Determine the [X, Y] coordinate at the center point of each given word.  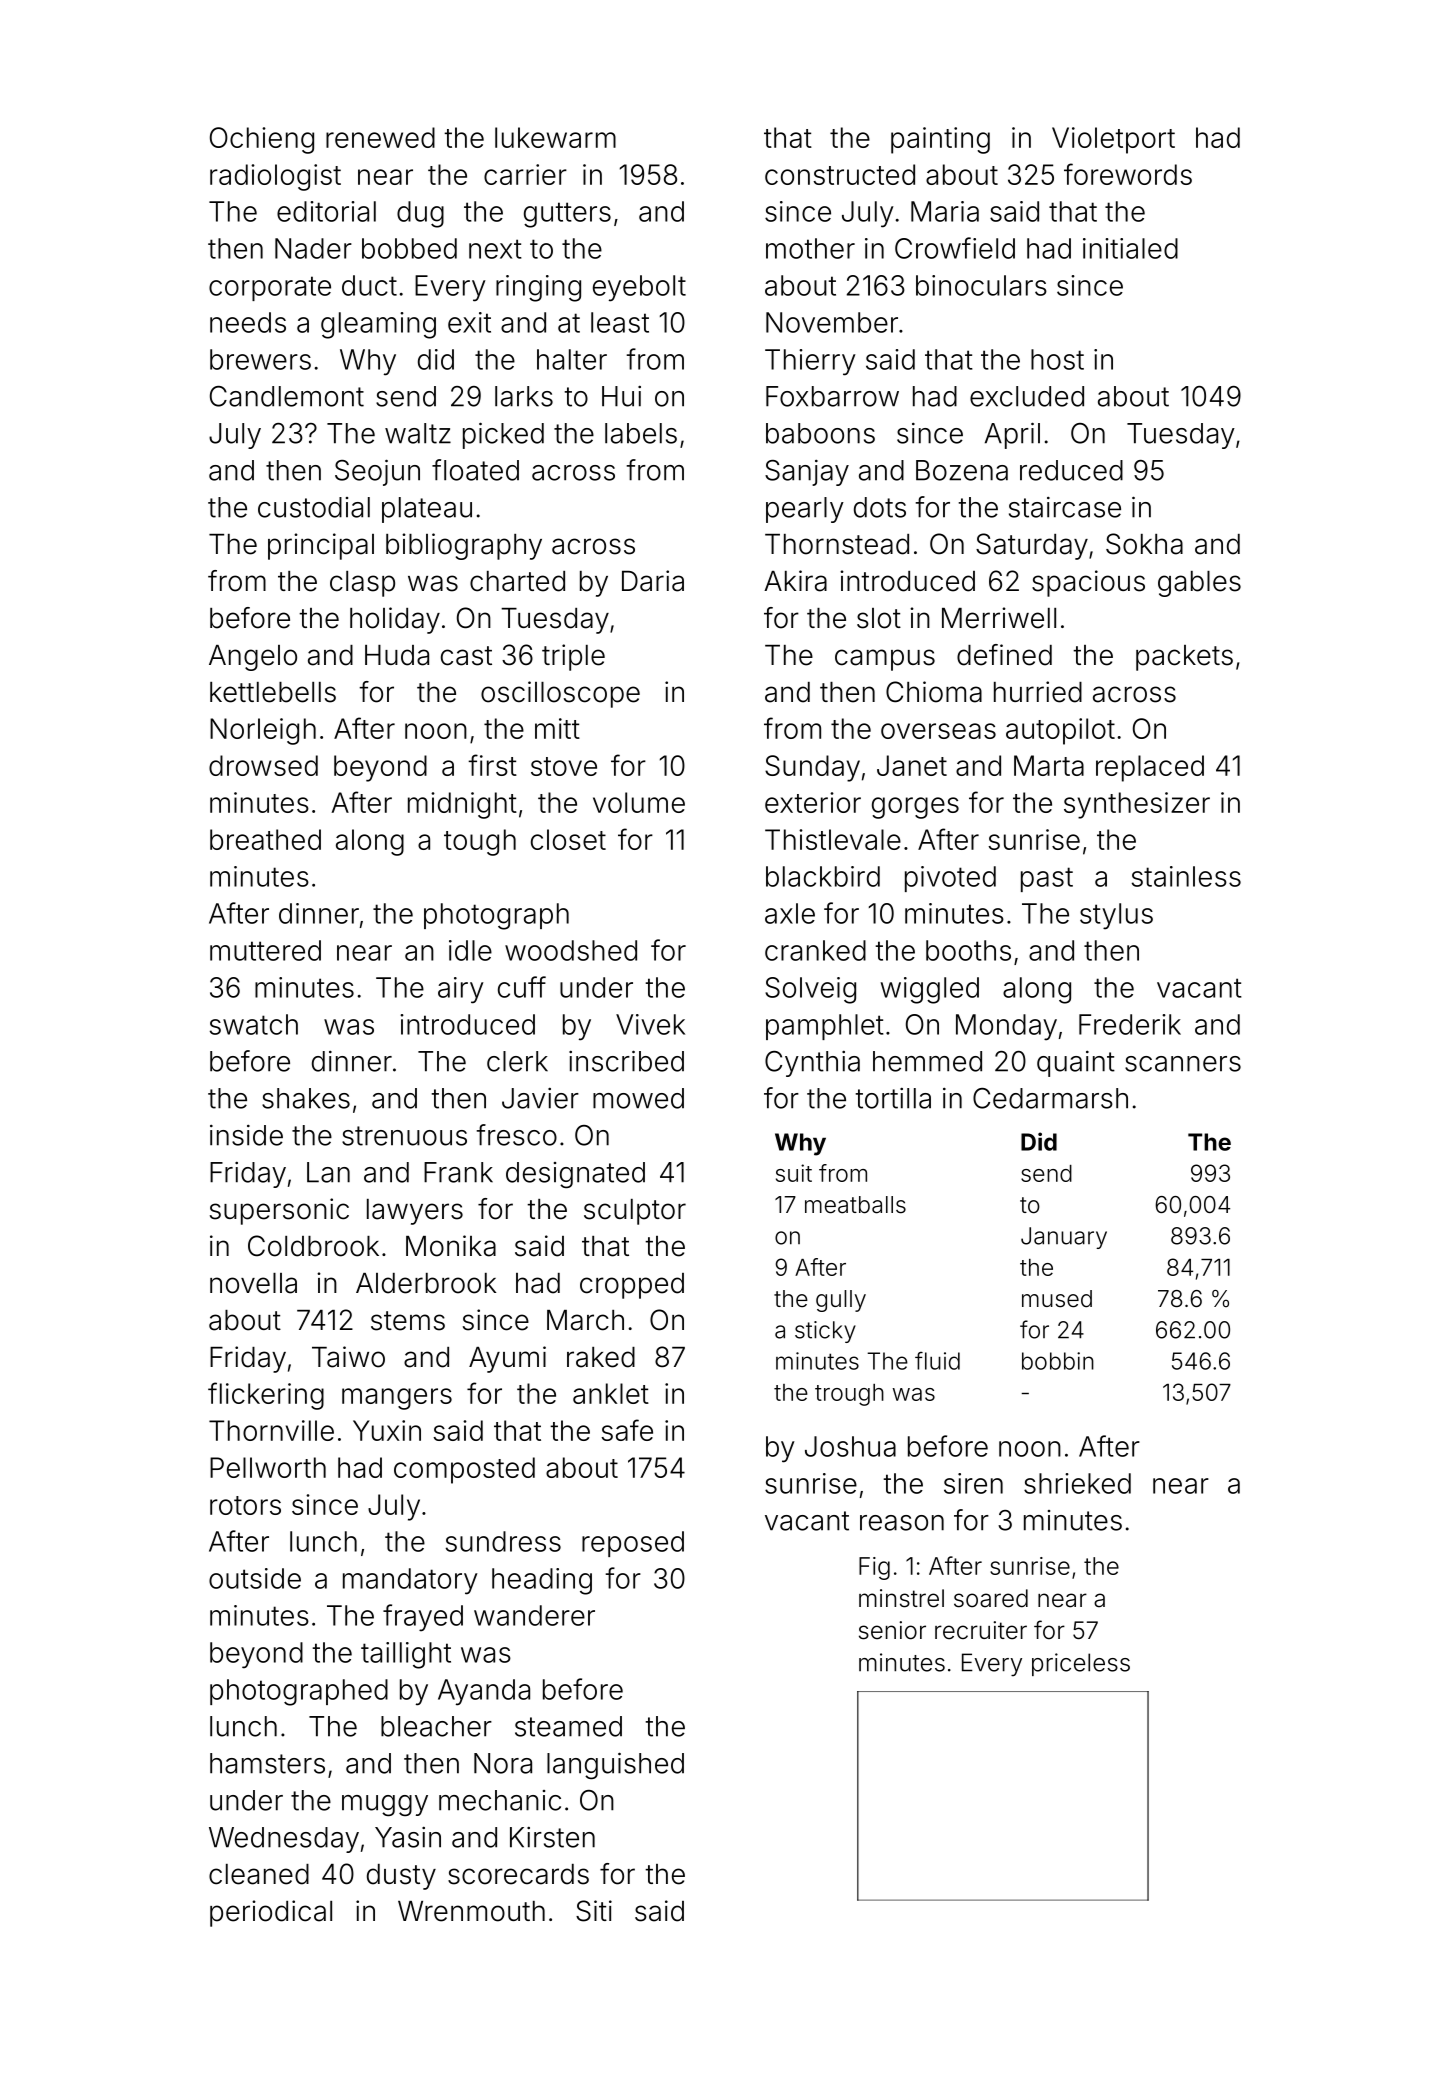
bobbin [1058, 1361]
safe [627, 1430]
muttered [265, 950]
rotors [245, 1505]
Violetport [1113, 140]
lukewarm [555, 137]
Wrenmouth [471, 1911]
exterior [813, 802]
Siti [594, 1911]
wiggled [929, 990]
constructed [840, 174]
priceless [1081, 1664]
